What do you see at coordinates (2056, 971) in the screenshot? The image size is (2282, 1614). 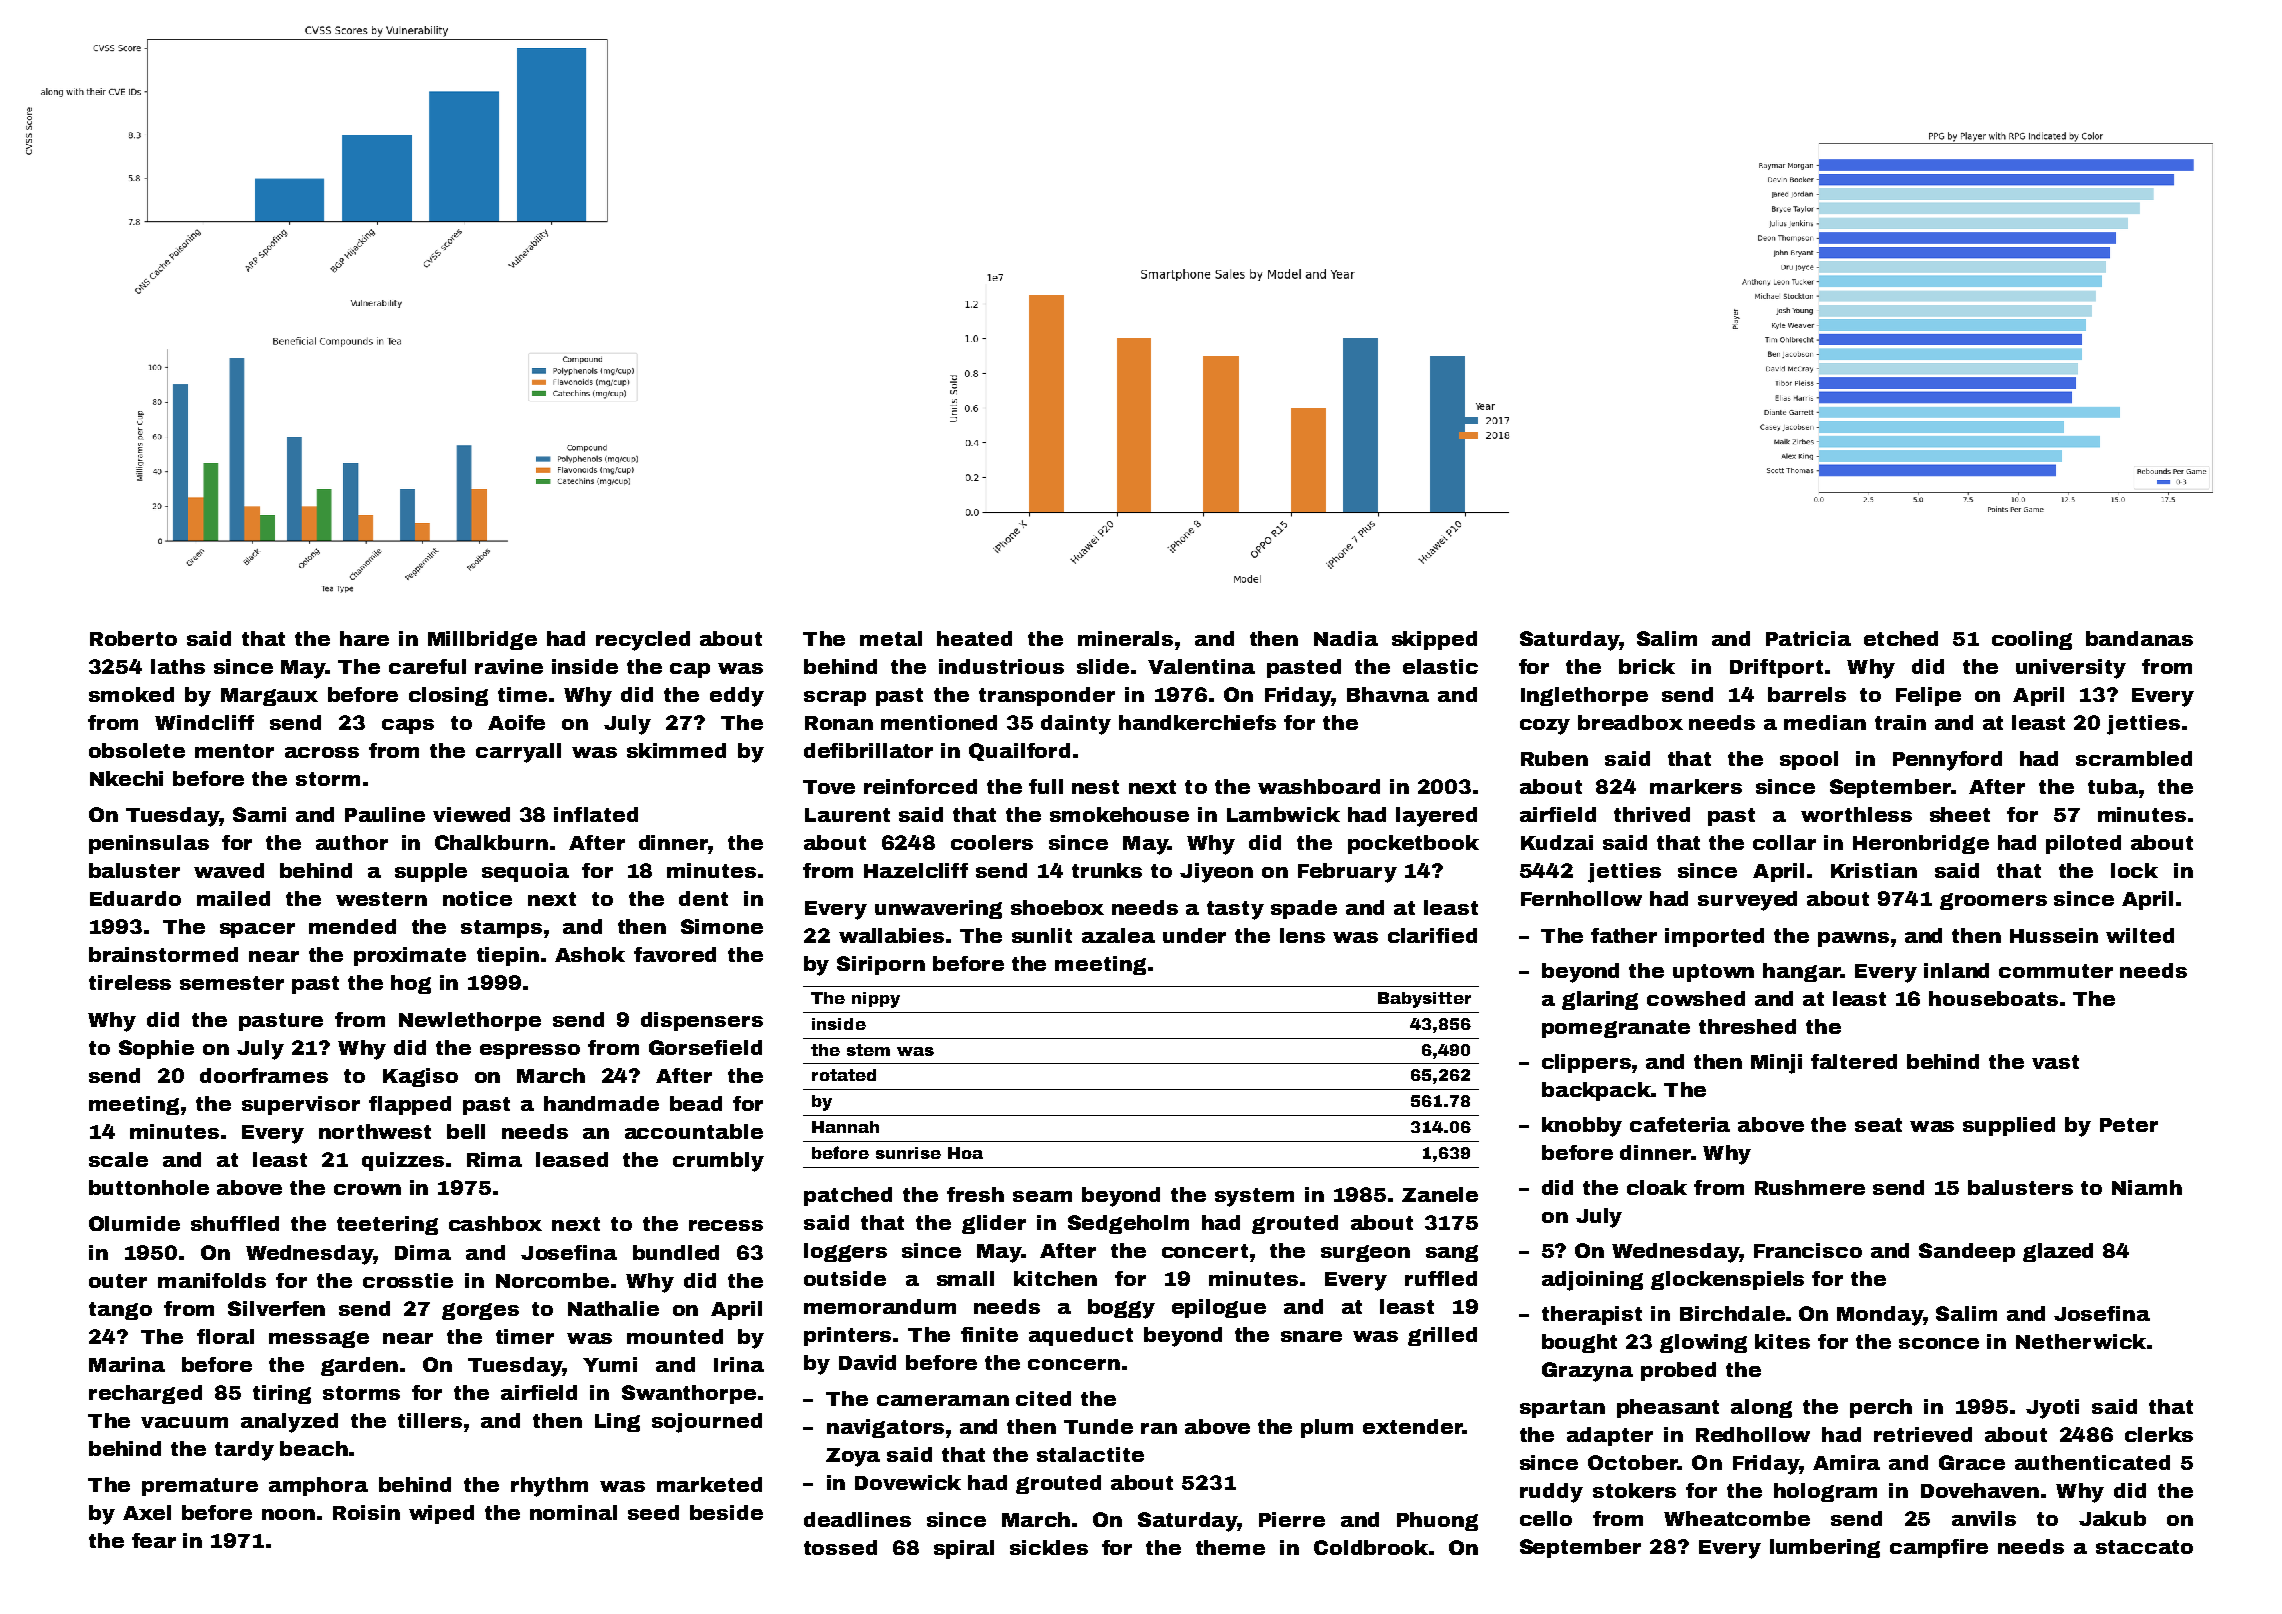 I see `commuter` at bounding box center [2056, 971].
